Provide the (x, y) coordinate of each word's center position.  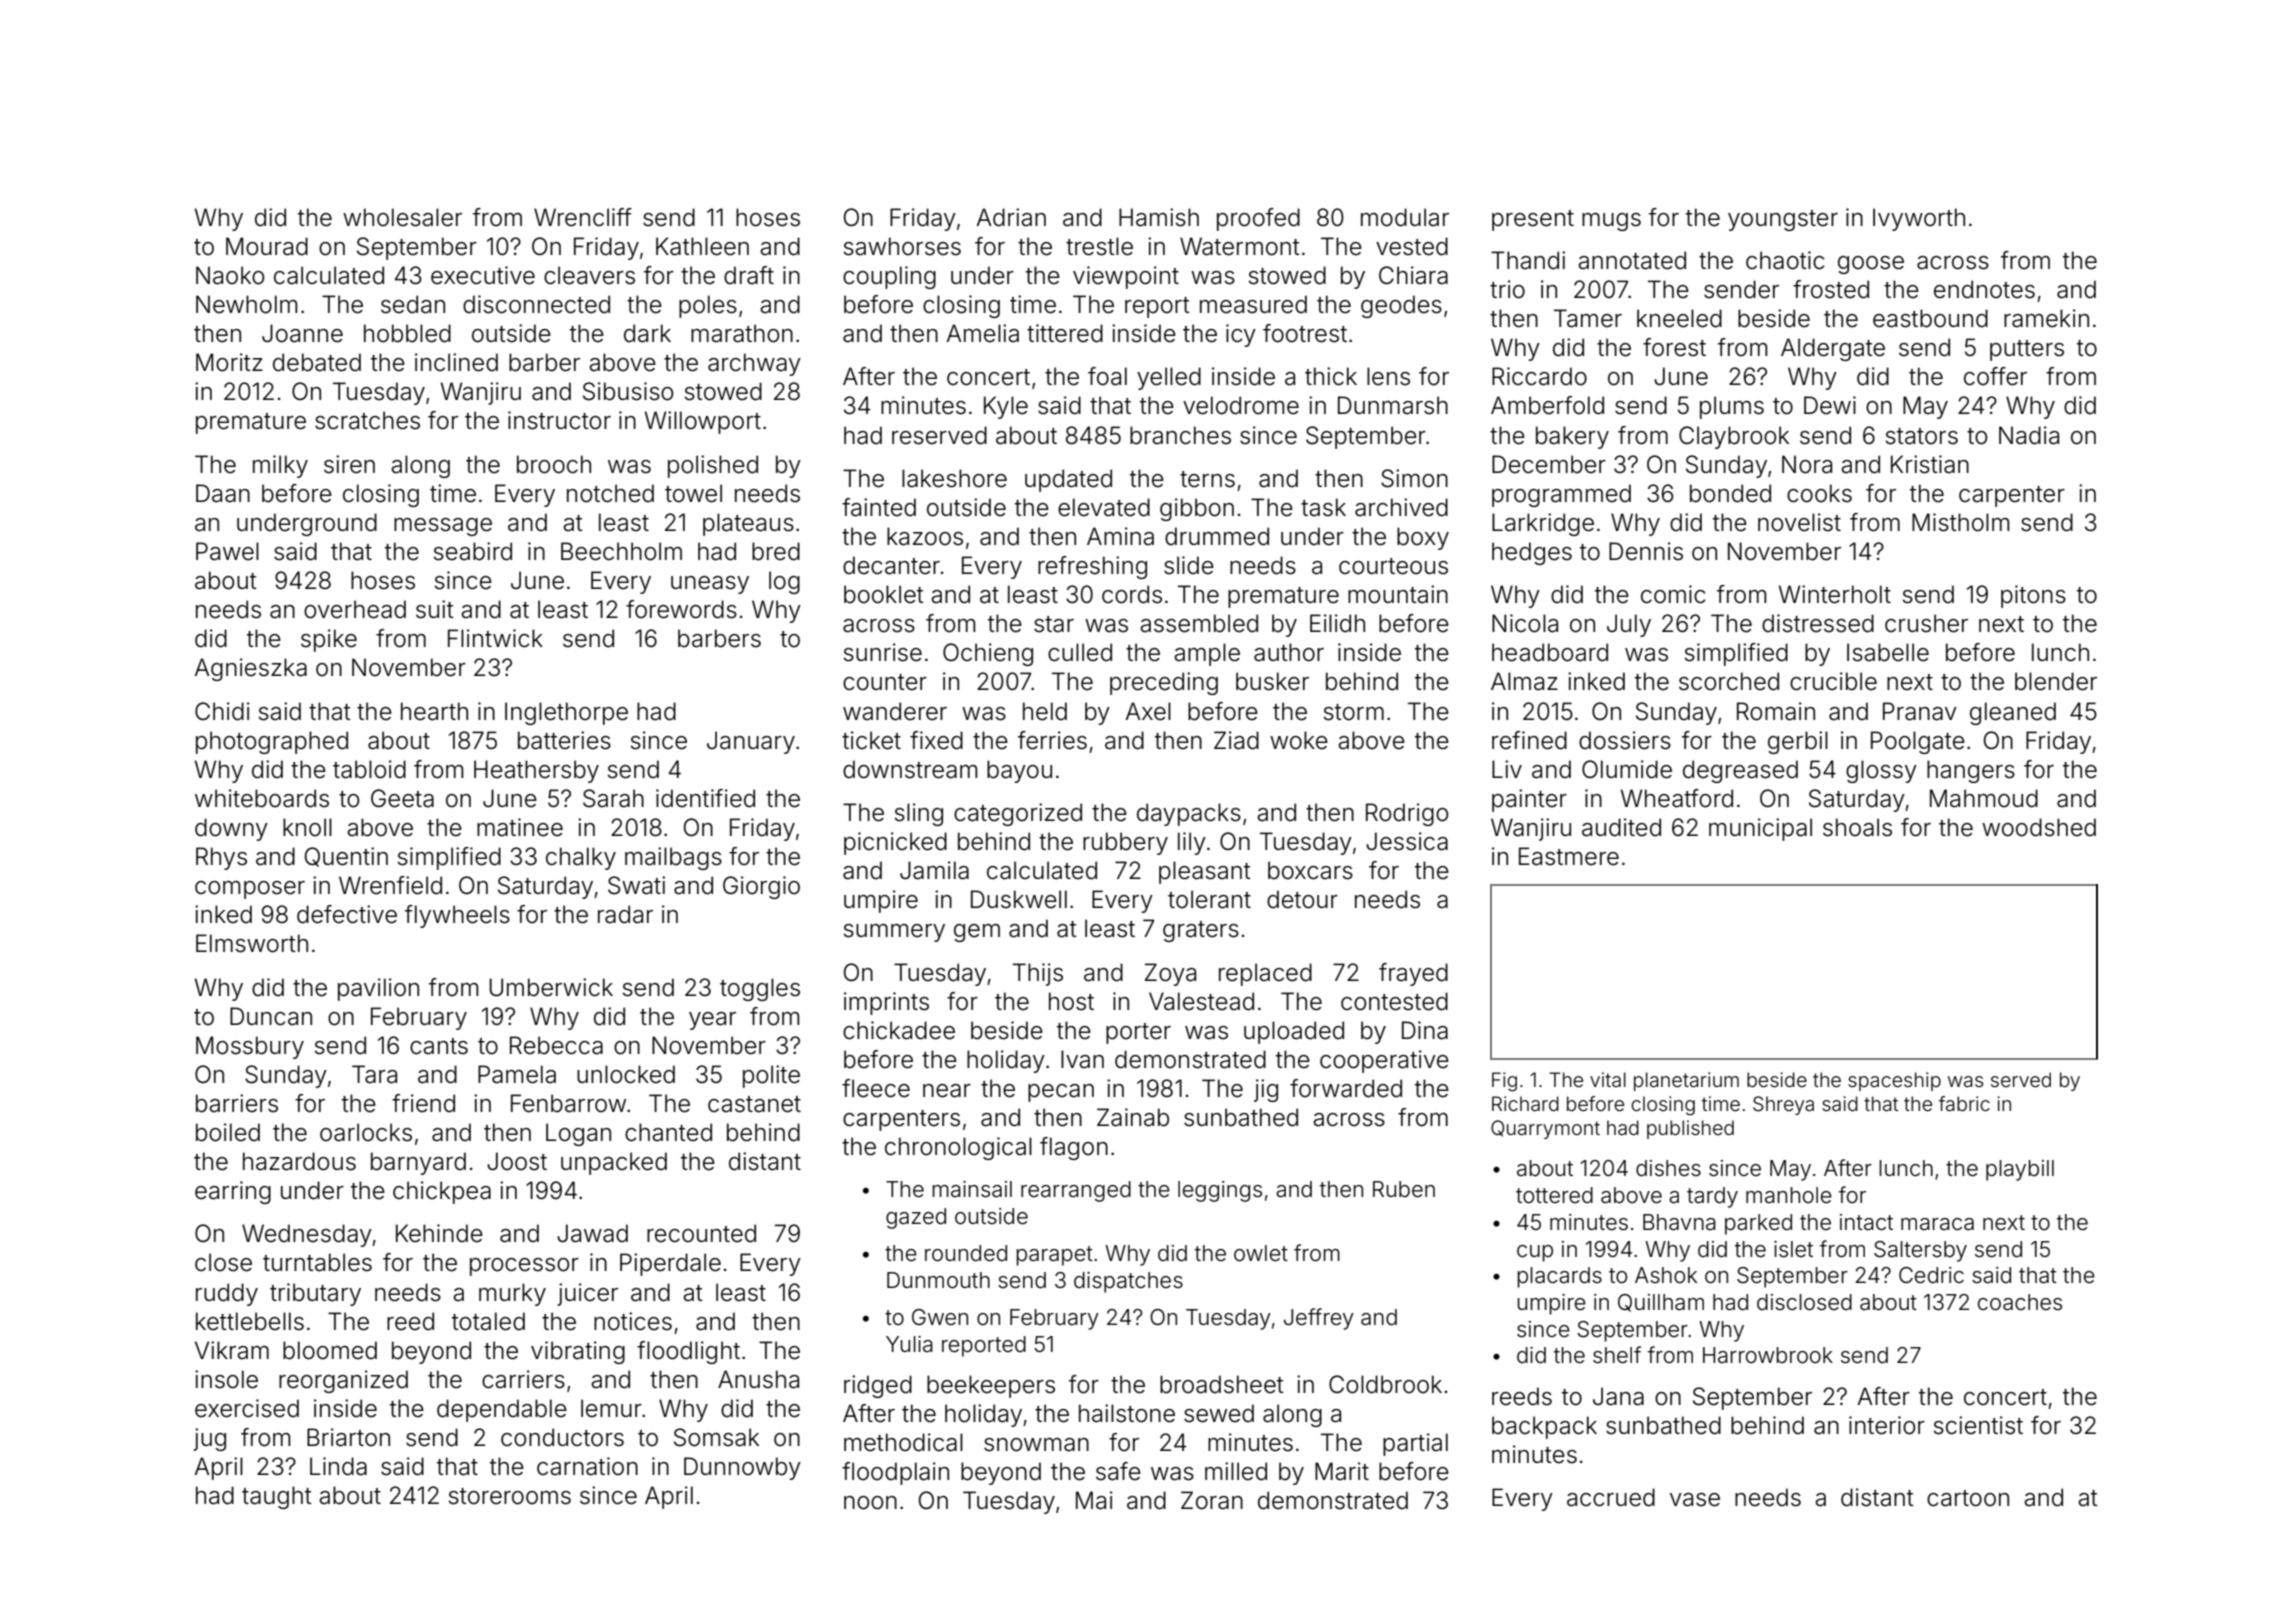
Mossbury (250, 1047)
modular (1405, 217)
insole (226, 1379)
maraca (1937, 1224)
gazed (916, 1218)
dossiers (1625, 740)
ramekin (2046, 318)
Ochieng (988, 654)
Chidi (222, 711)
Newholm (246, 304)
